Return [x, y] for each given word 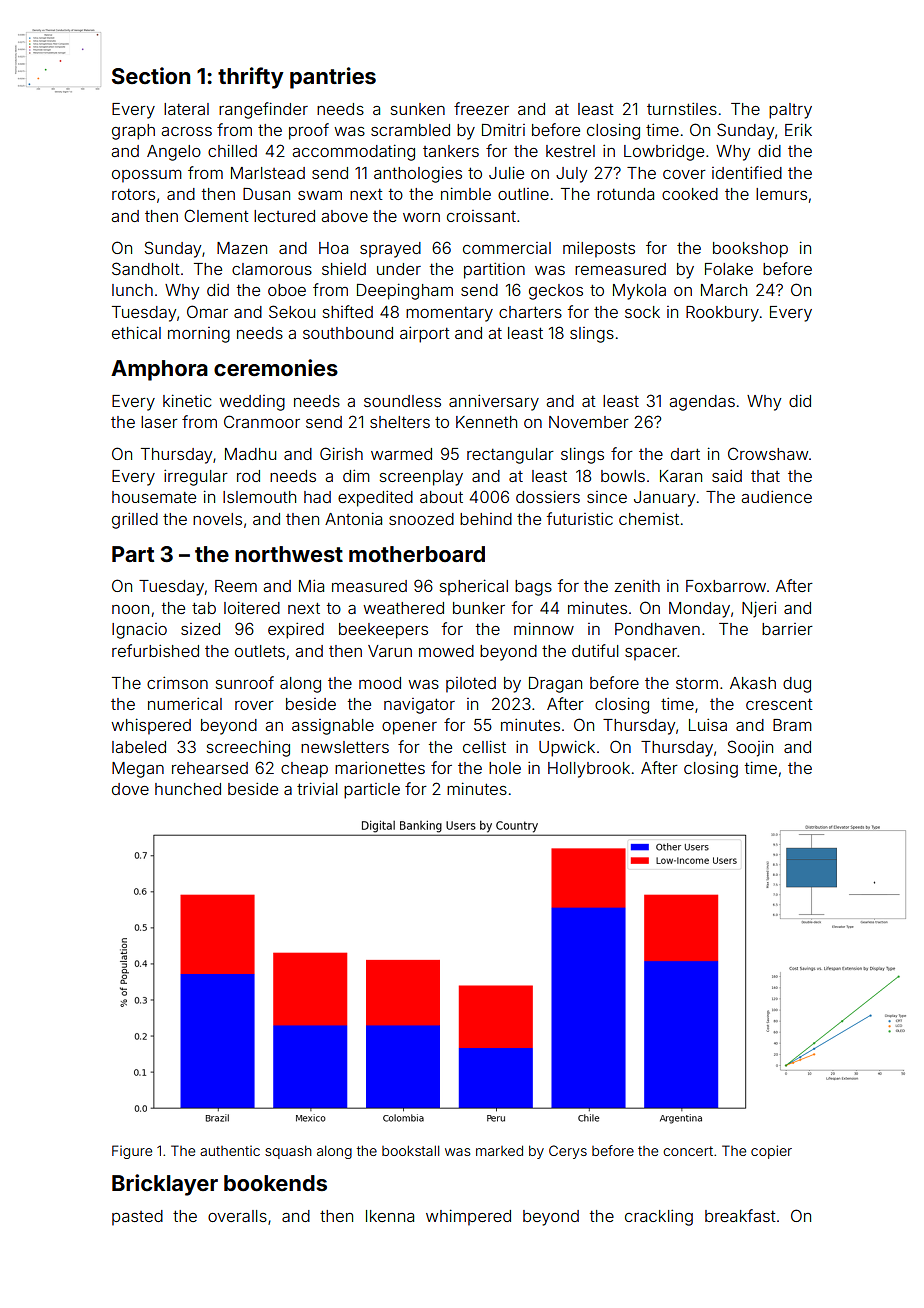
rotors [133, 194]
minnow [544, 628]
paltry [790, 111]
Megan [138, 770]
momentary [449, 314]
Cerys [568, 1152]
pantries [333, 78]
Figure [132, 1152]
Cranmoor [262, 421]
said [727, 475]
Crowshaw [768, 453]
